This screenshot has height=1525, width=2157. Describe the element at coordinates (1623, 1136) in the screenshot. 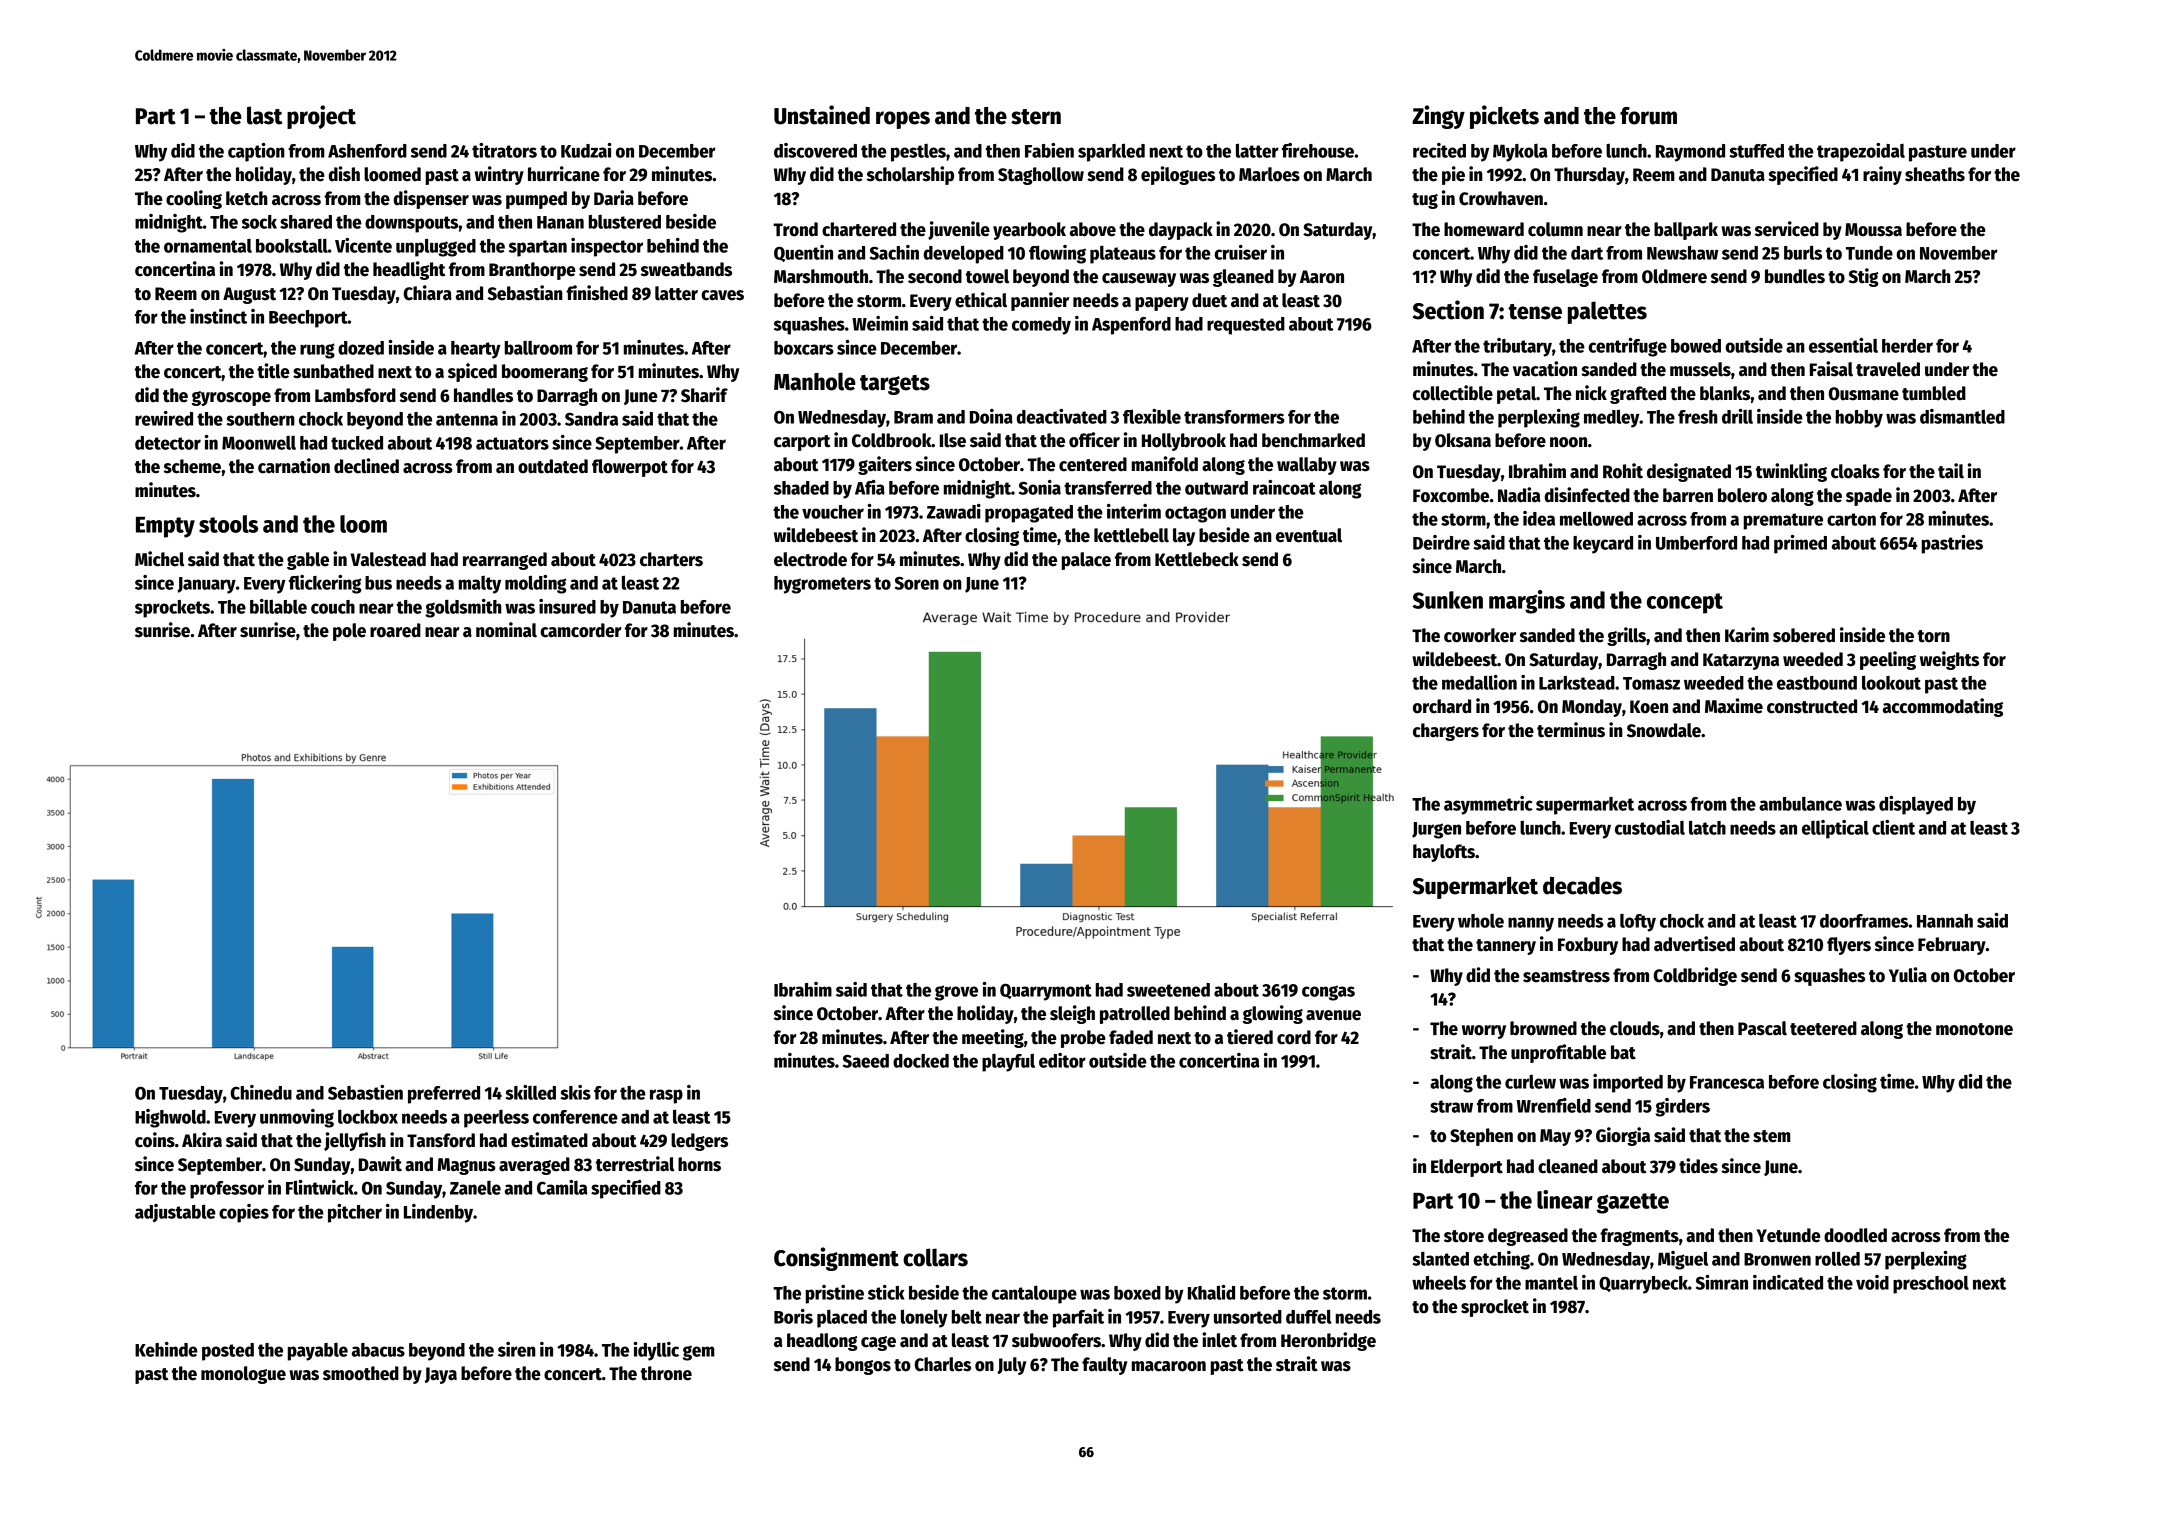

I see `Giorgia` at that location.
